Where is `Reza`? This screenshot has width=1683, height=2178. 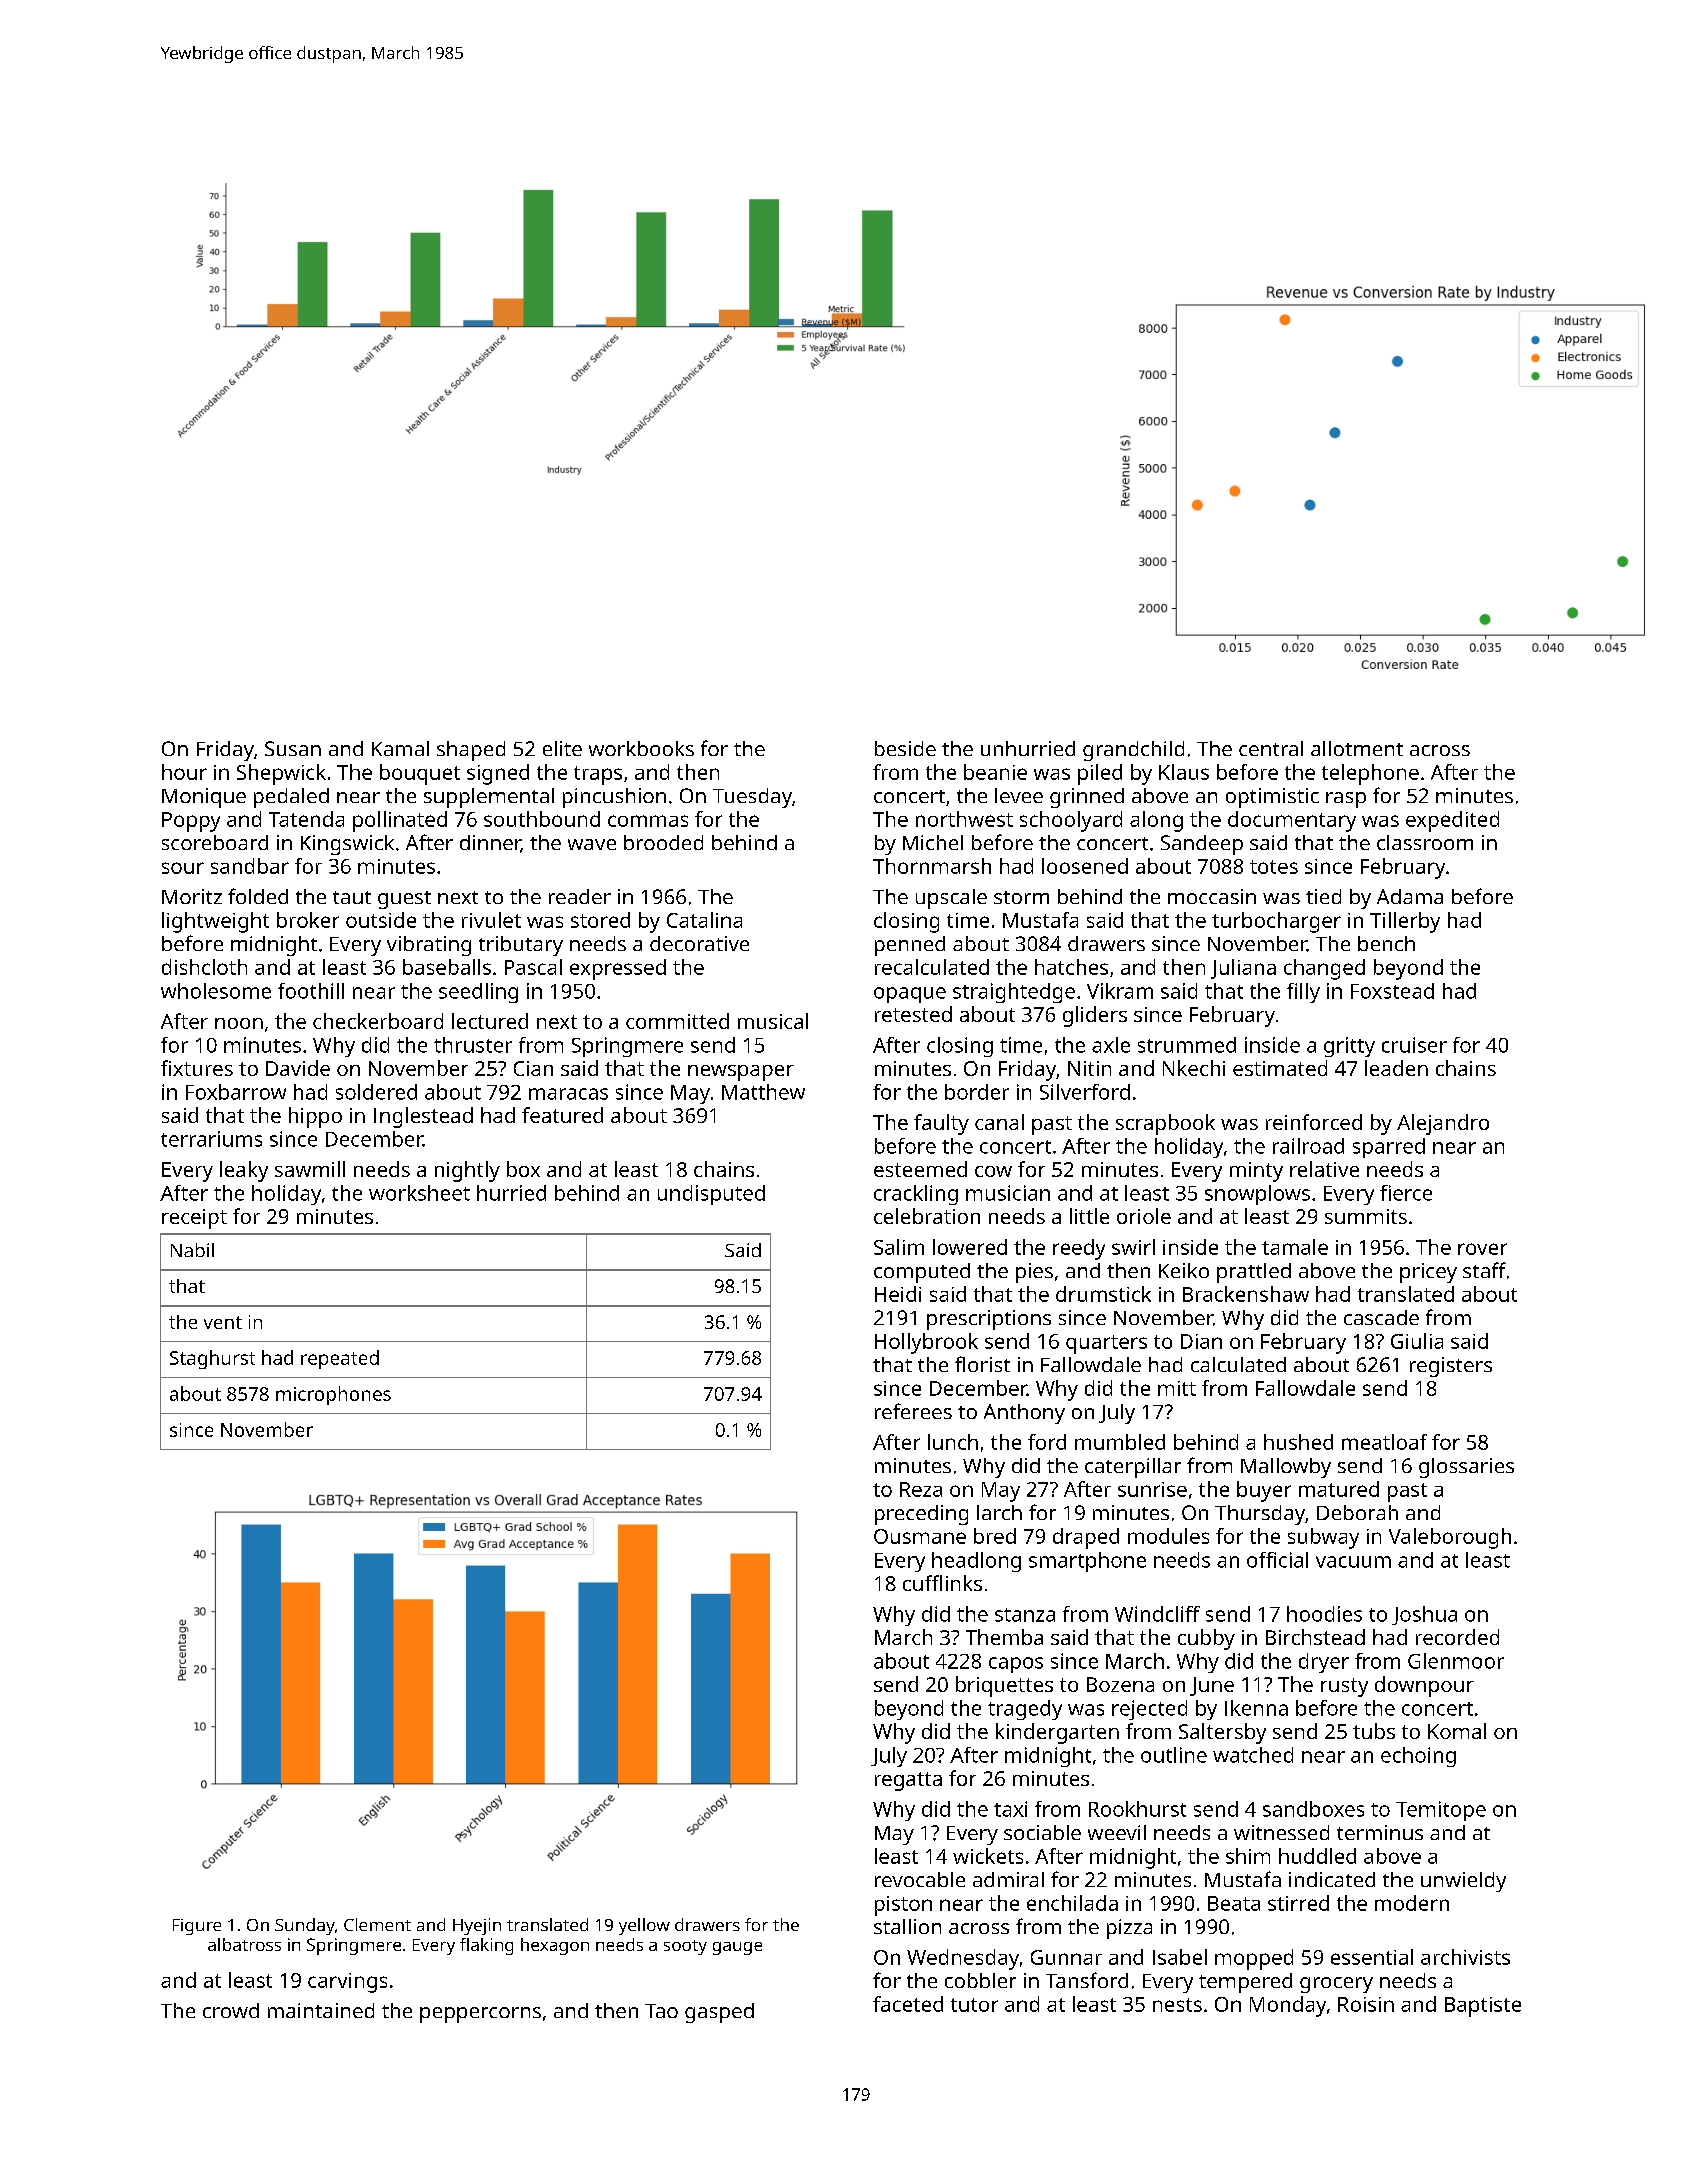
Reza is located at coordinates (921, 1489).
